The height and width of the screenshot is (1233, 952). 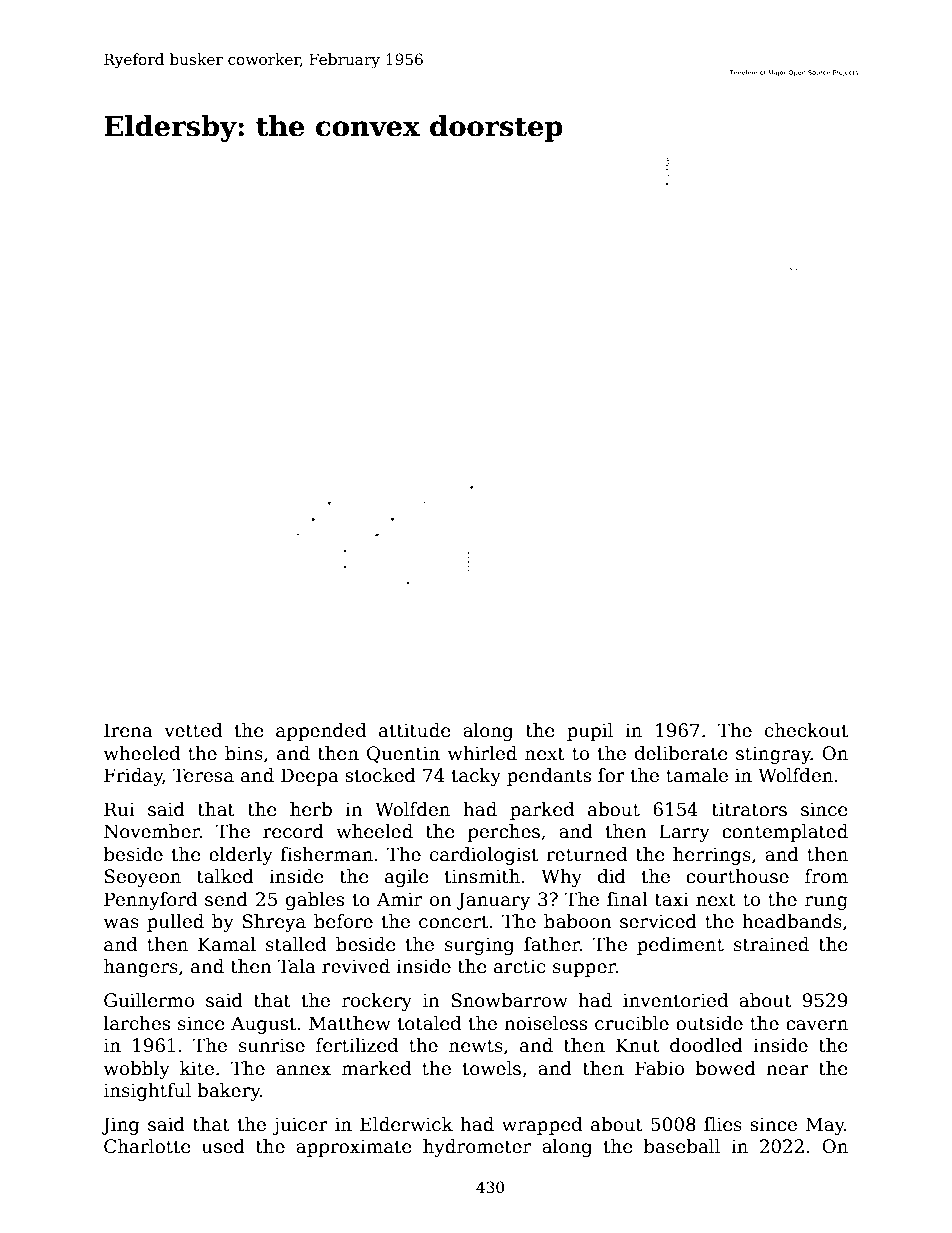 I want to click on stingray, so click(x=773, y=755).
